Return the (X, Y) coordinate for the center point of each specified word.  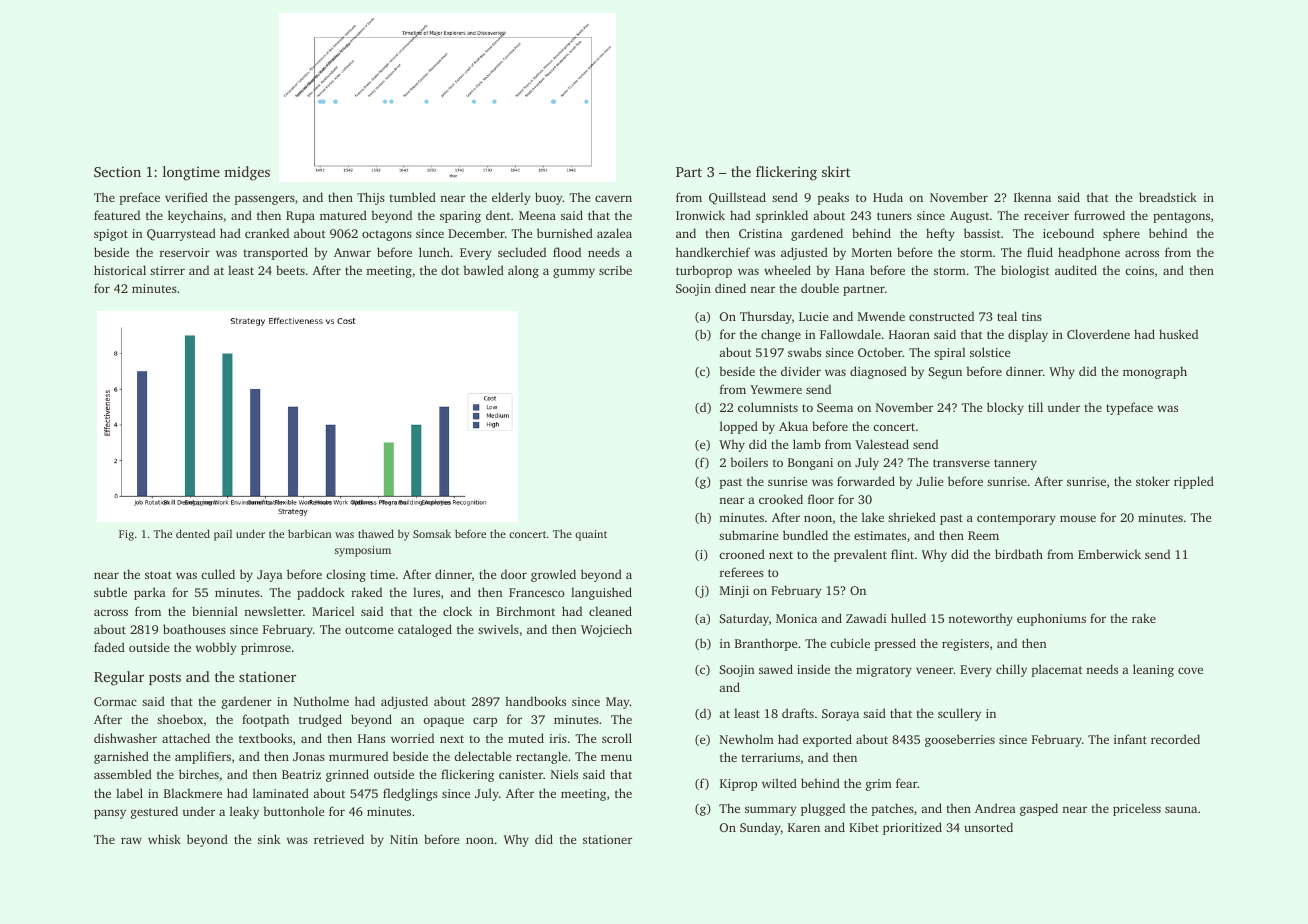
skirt (836, 171)
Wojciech (606, 630)
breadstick (1168, 197)
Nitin (404, 839)
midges (247, 173)
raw (131, 840)
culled (218, 574)
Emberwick (1109, 554)
